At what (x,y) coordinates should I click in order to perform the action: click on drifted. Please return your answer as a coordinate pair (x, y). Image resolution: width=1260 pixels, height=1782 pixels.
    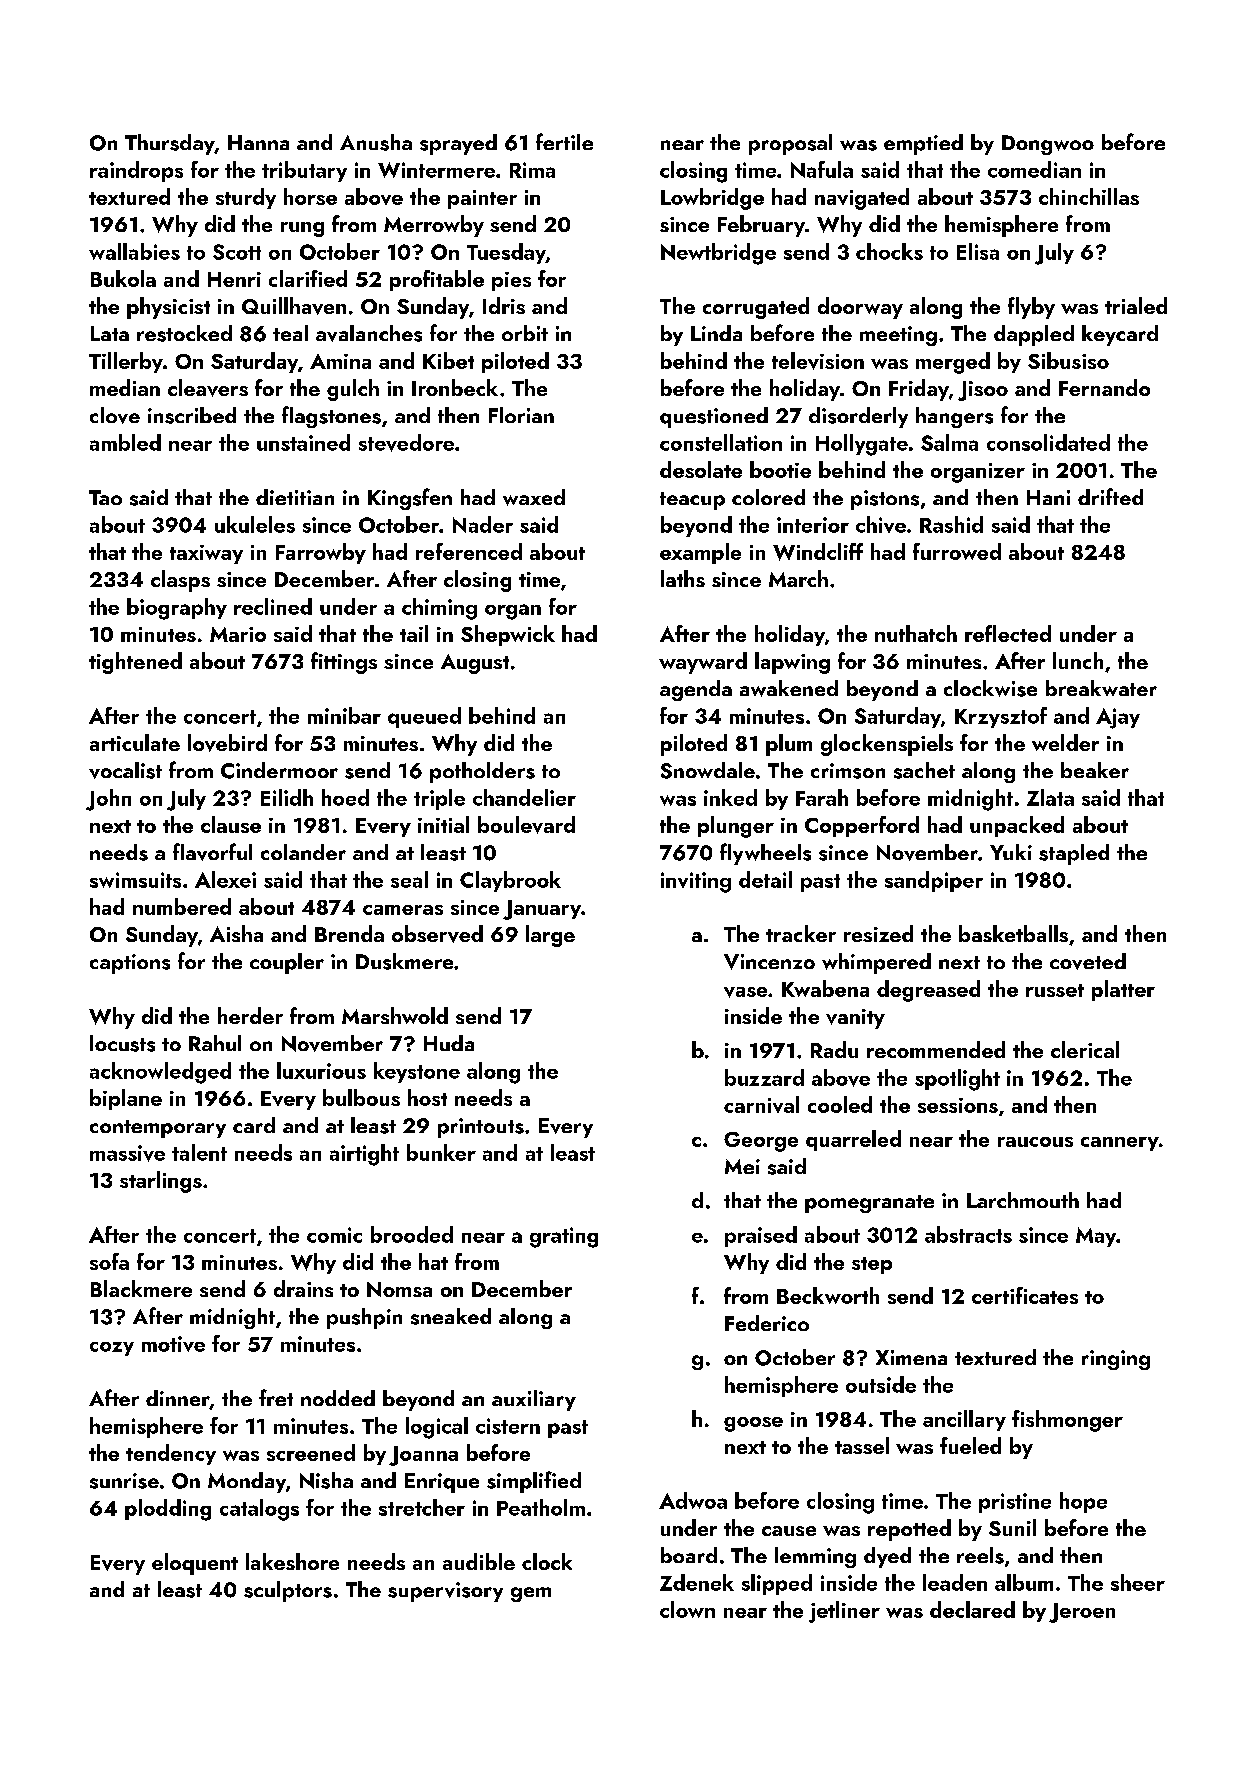
    Looking at the image, I should click on (1110, 496).
